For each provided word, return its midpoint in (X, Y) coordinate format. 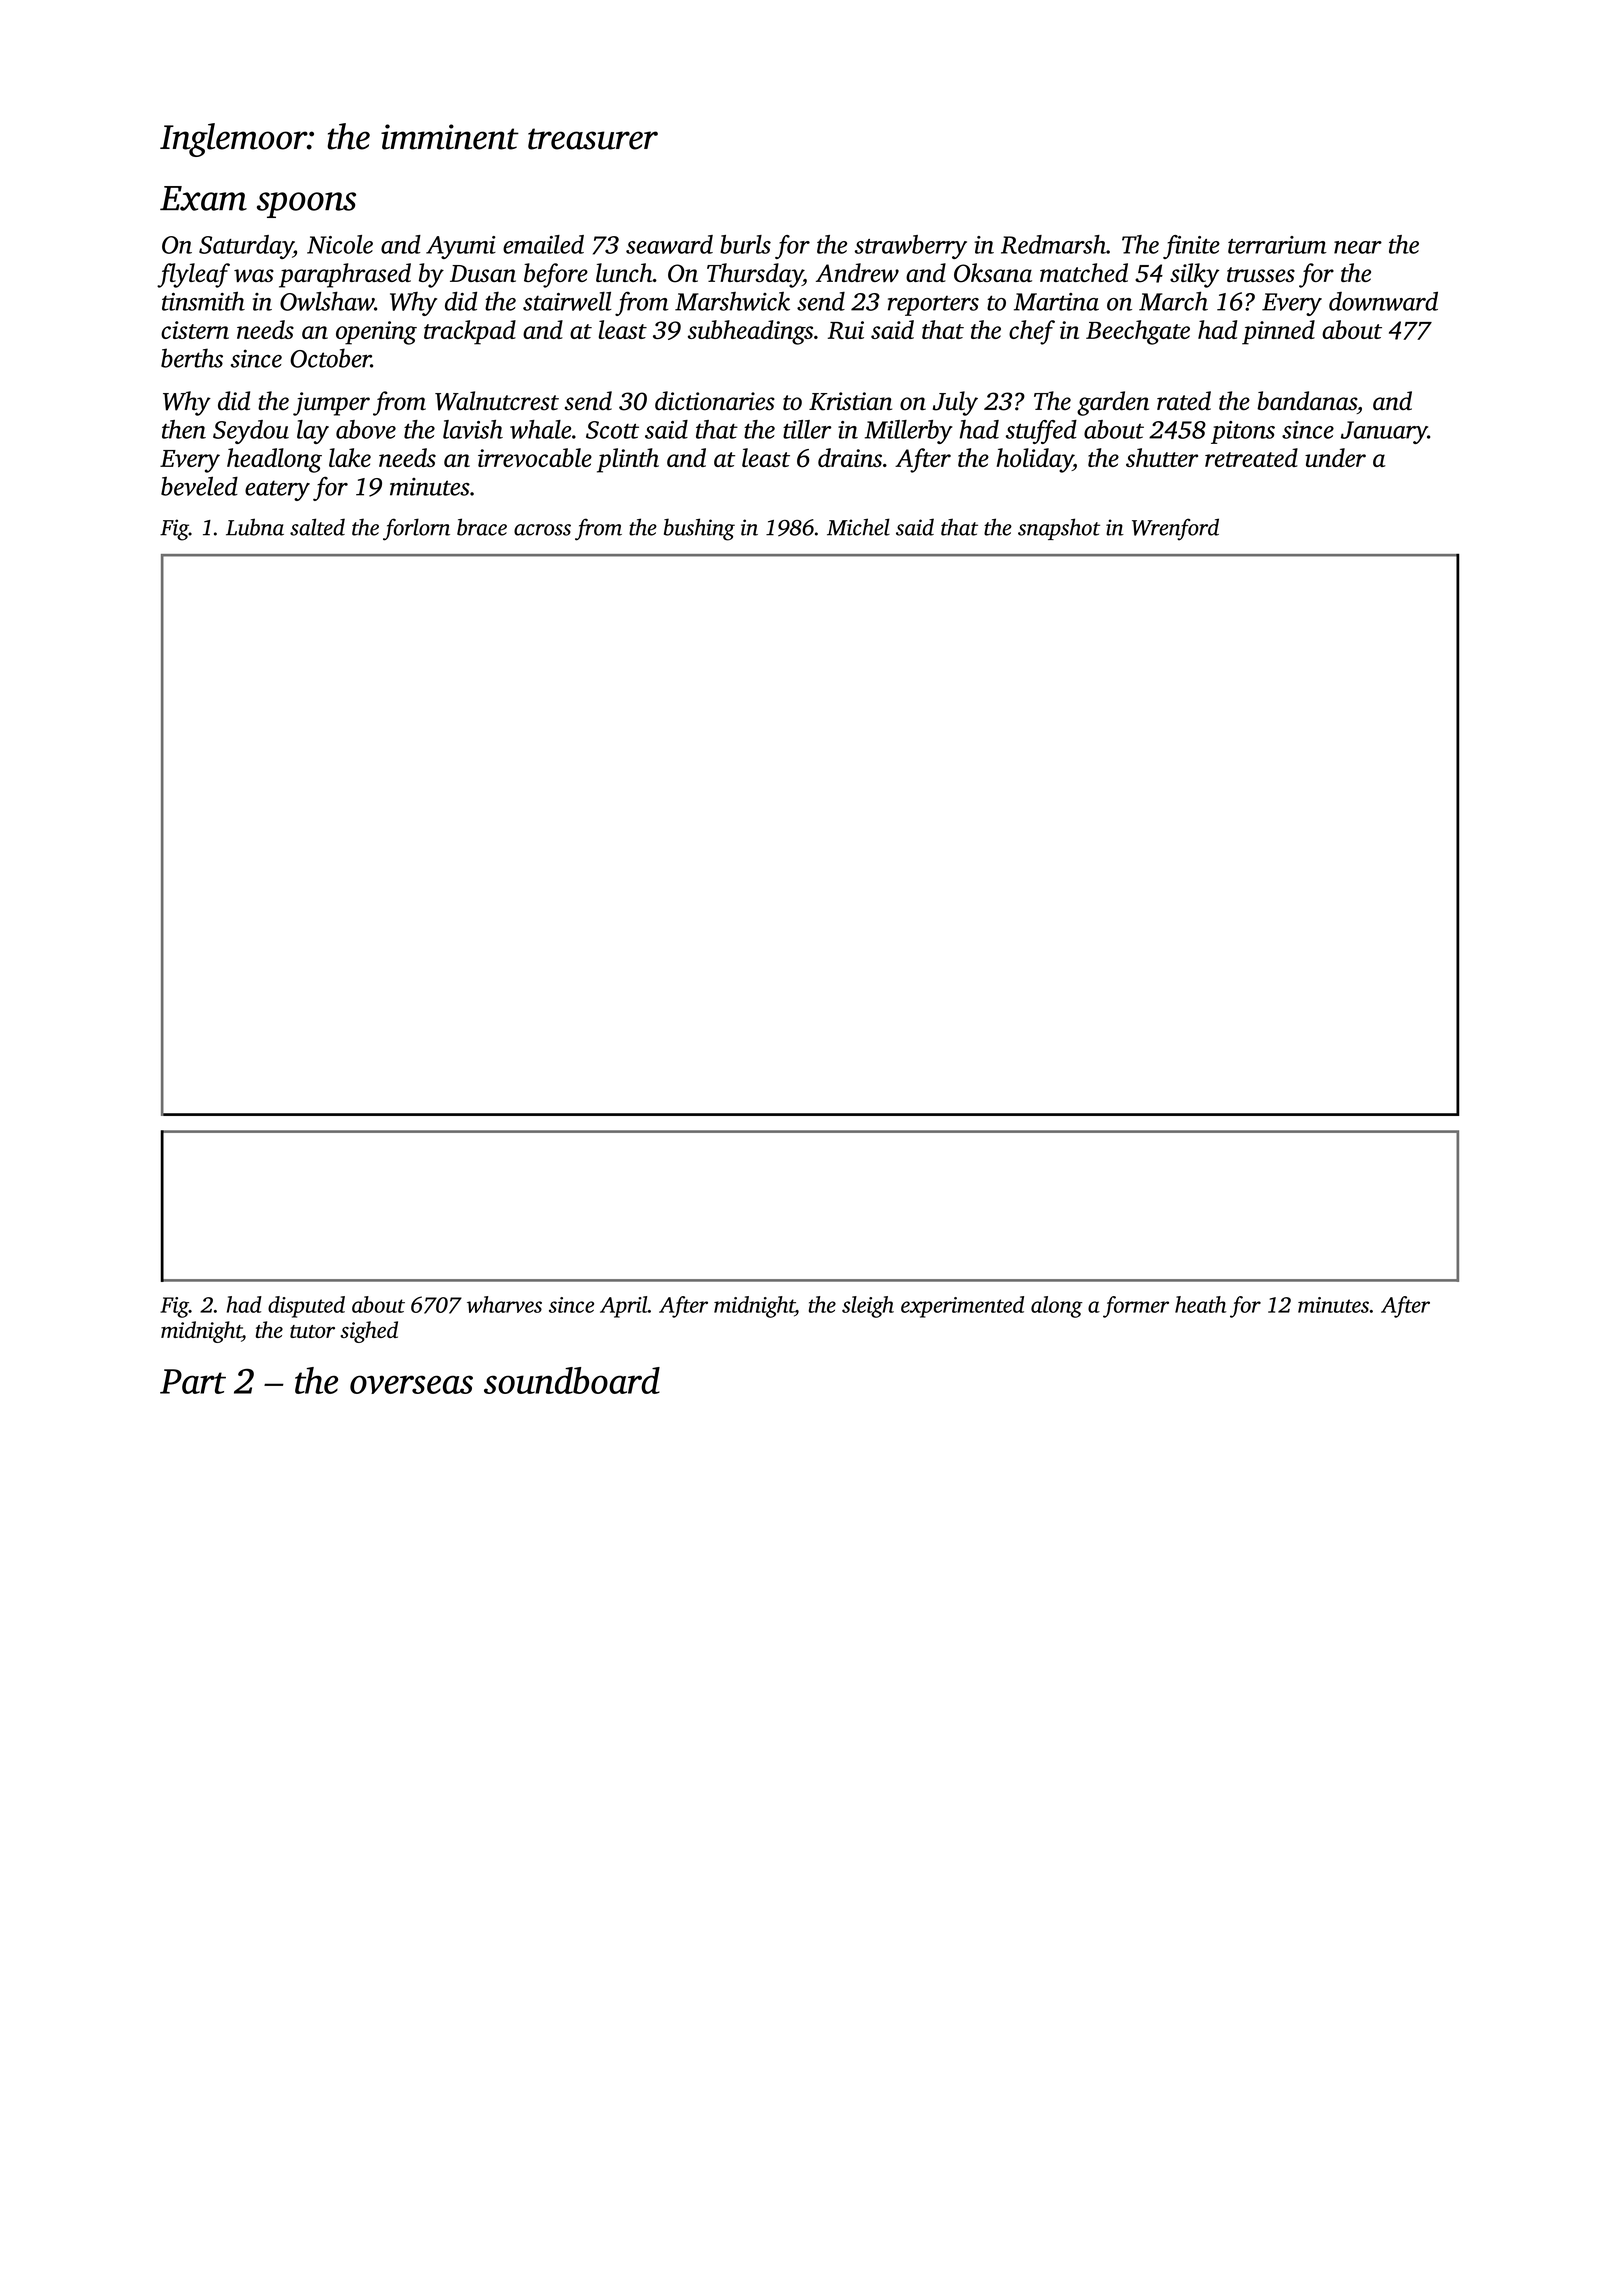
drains (850, 457)
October (330, 358)
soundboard (572, 1380)
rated (1184, 400)
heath (1200, 1304)
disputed (306, 1307)
